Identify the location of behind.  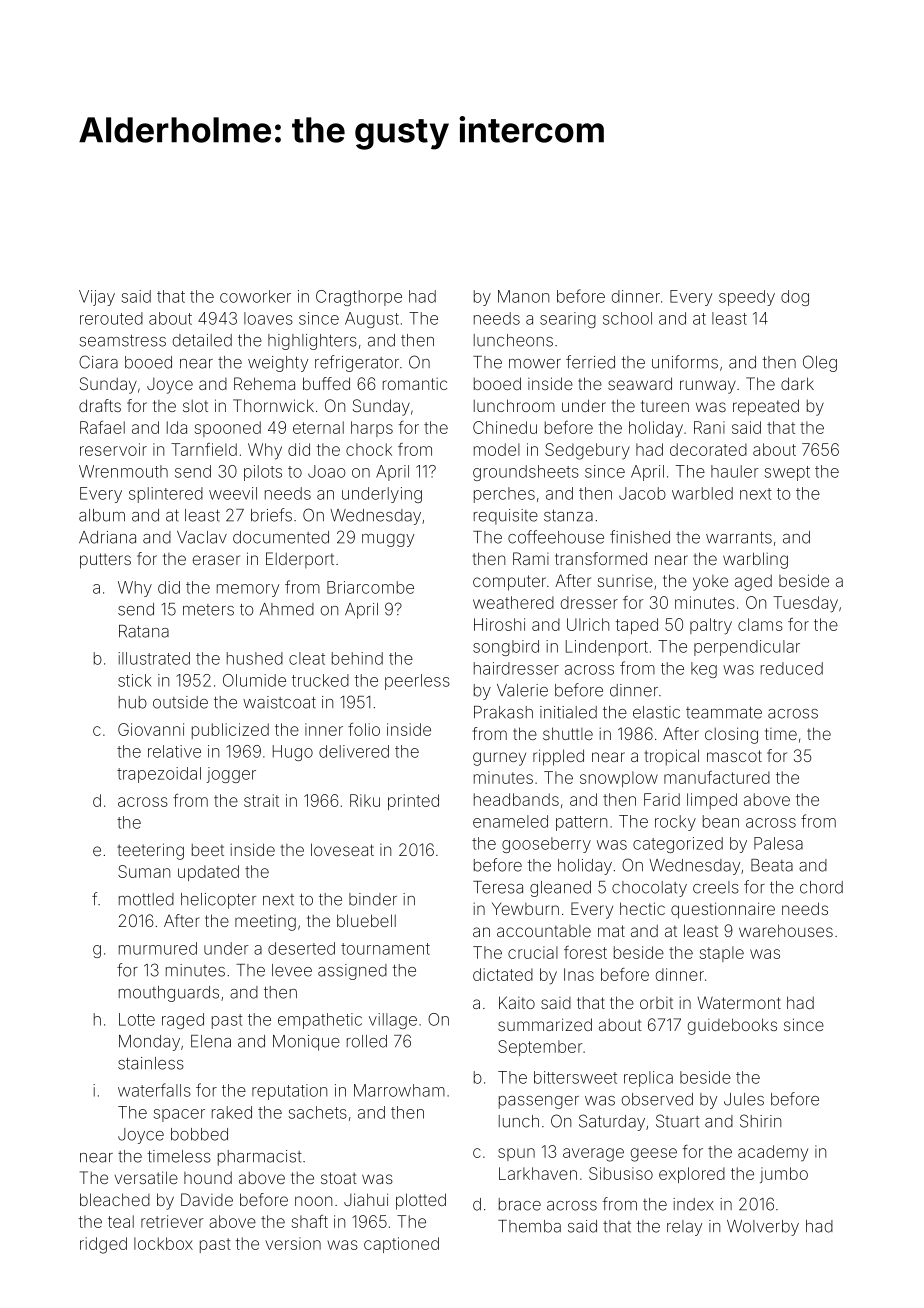
(357, 658).
